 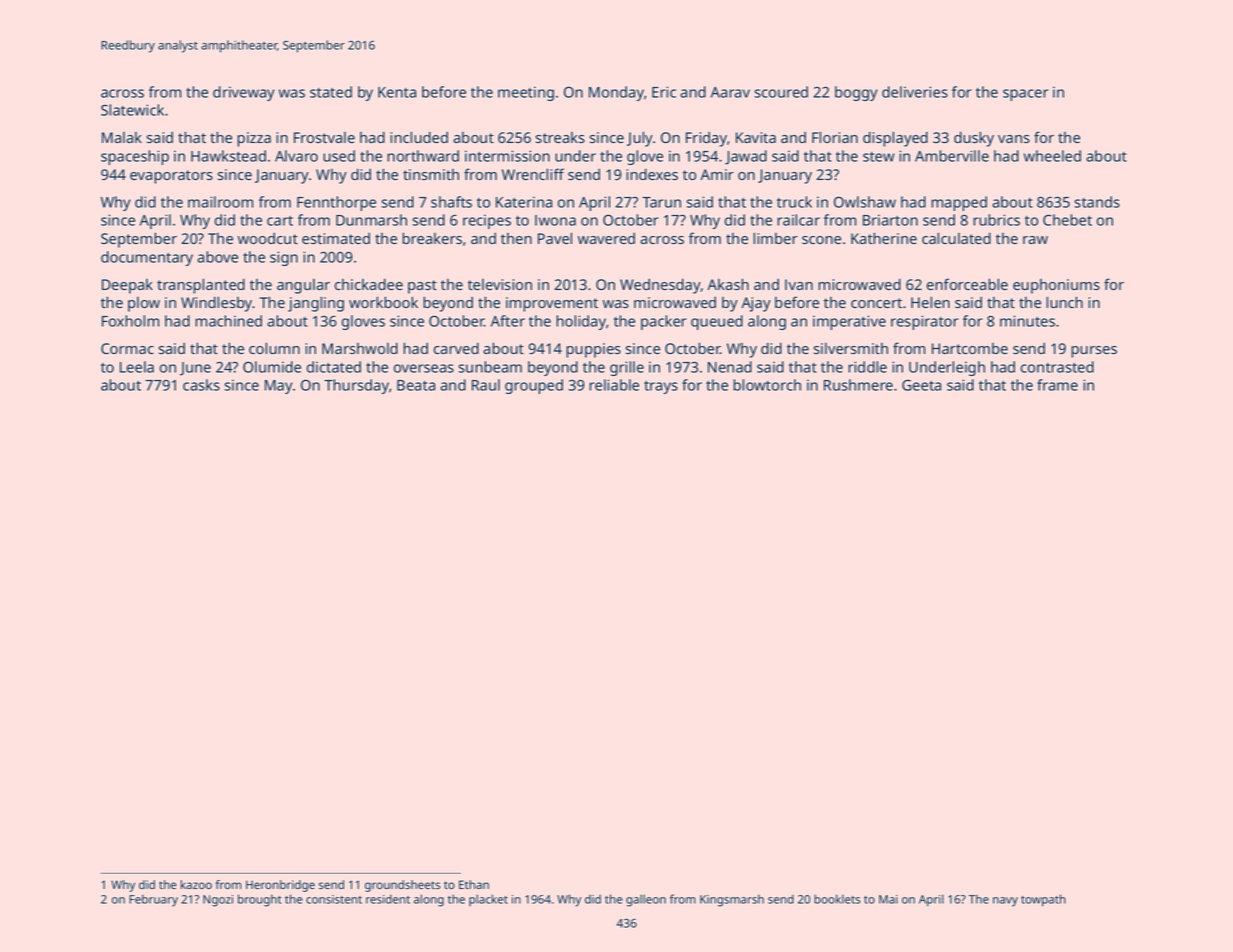 What do you see at coordinates (732, 900) in the screenshot?
I see `Kingsmarsh` at bounding box center [732, 900].
